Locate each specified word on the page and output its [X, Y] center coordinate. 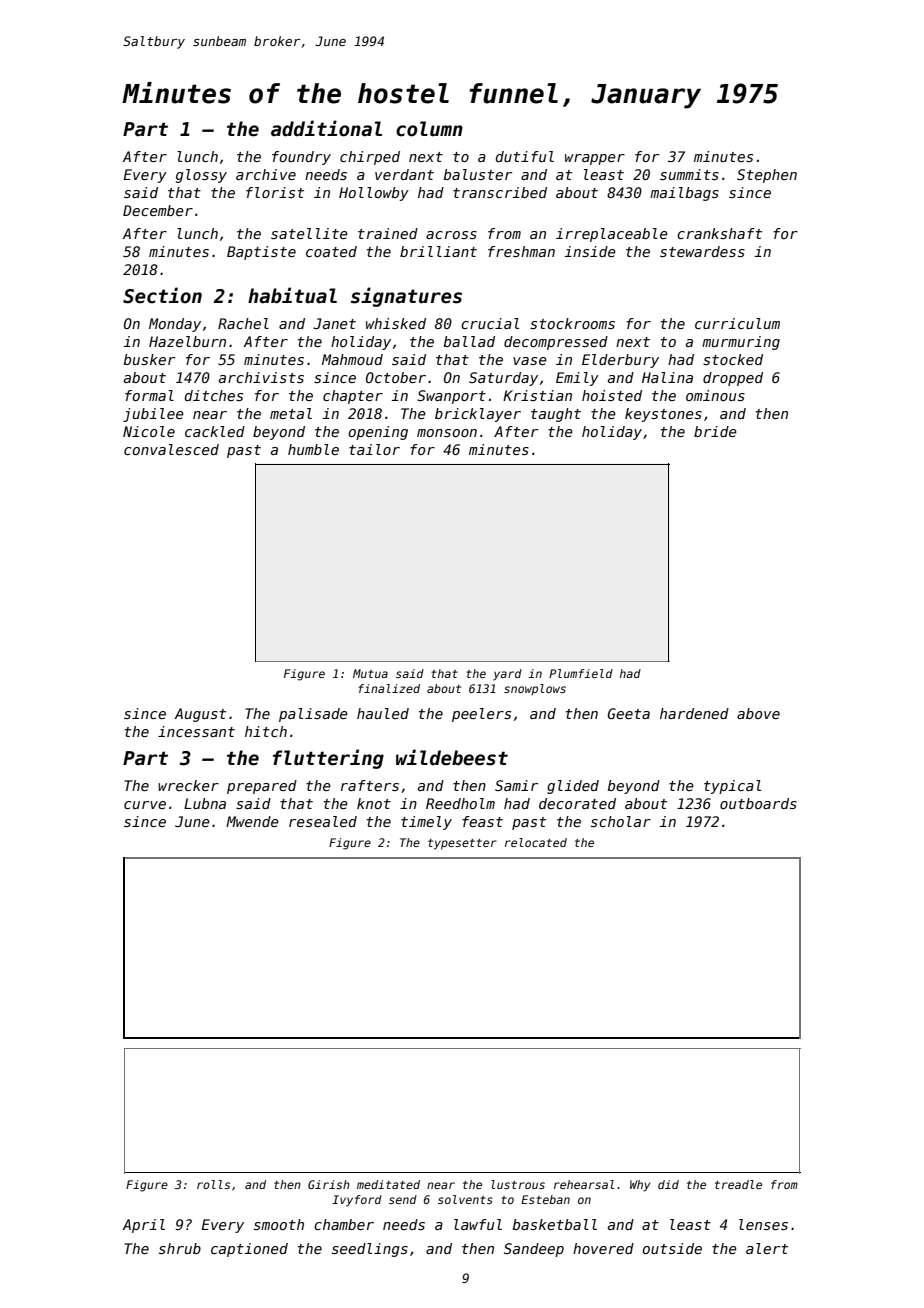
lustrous [518, 1184]
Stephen [767, 176]
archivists [261, 377]
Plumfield [581, 673]
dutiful [524, 156]
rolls [213, 1184]
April [143, 1226]
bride [715, 431]
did [668, 1184]
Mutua [370, 673]
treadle [738, 1184]
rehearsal [584, 1184]
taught [556, 415]
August [200, 715]
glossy [201, 176]
